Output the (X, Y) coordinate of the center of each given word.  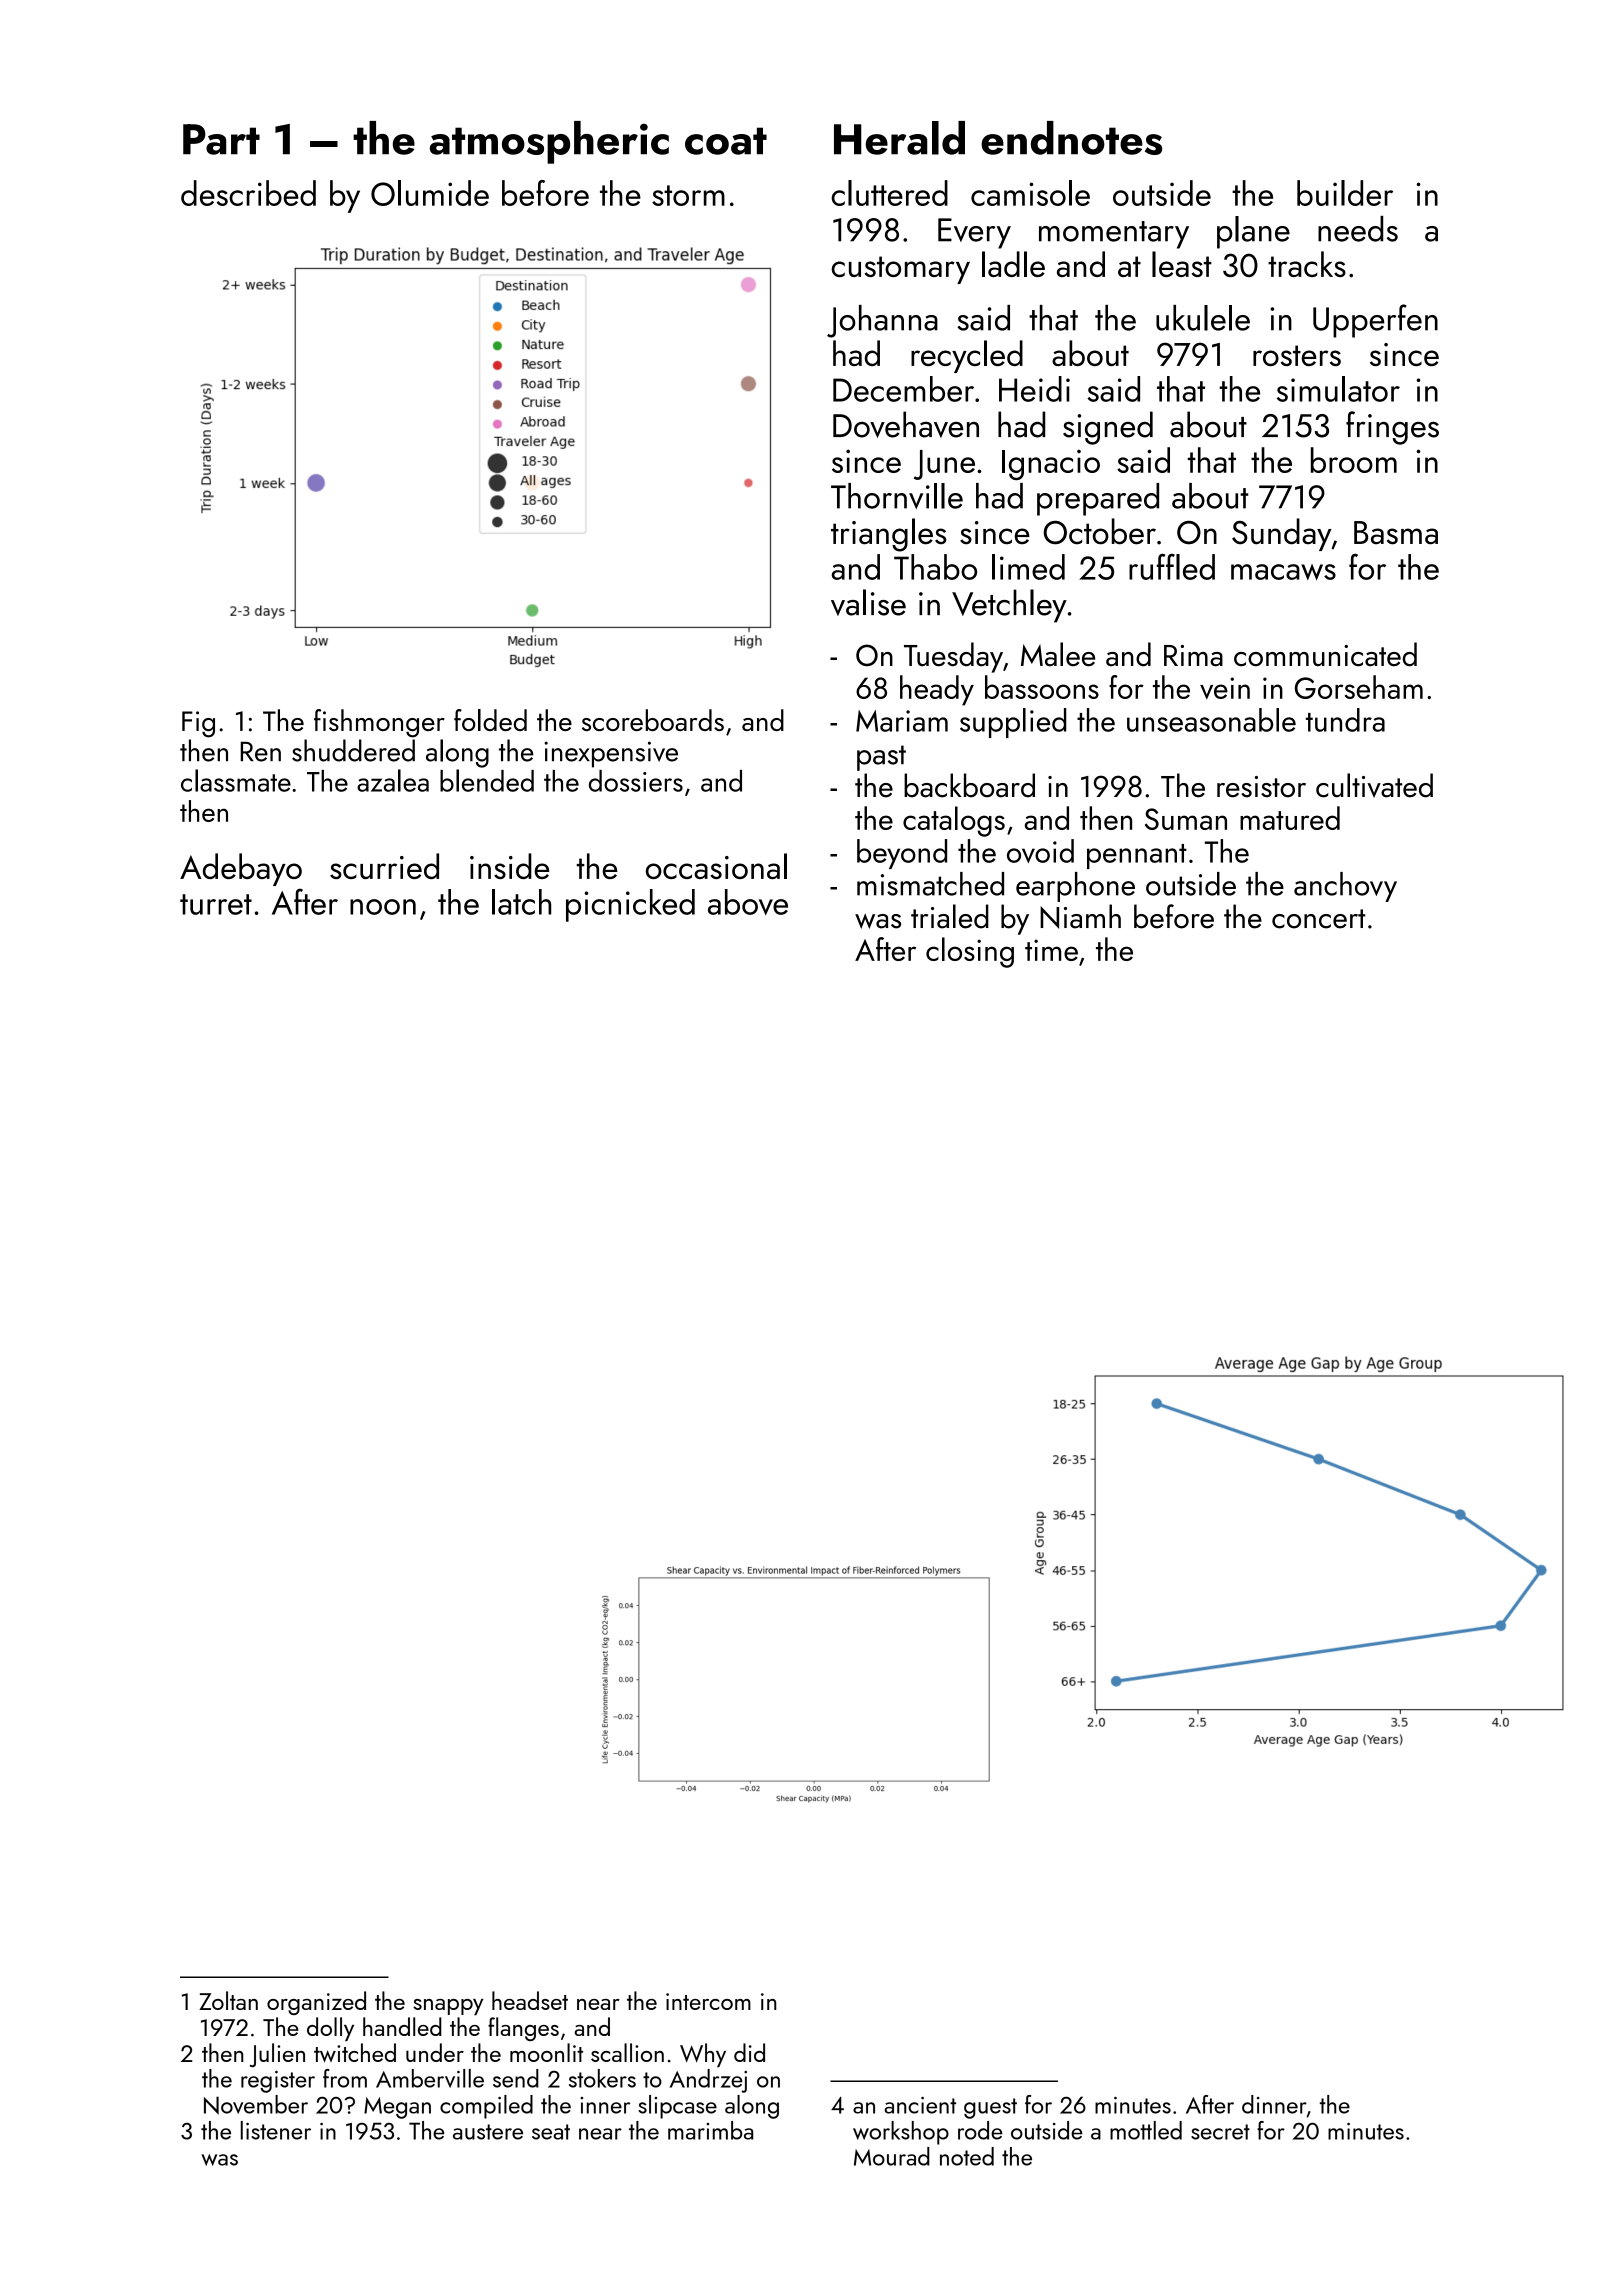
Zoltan (228, 2000)
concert (1318, 919)
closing (970, 952)
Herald (899, 138)
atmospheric (549, 142)
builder (1345, 193)
